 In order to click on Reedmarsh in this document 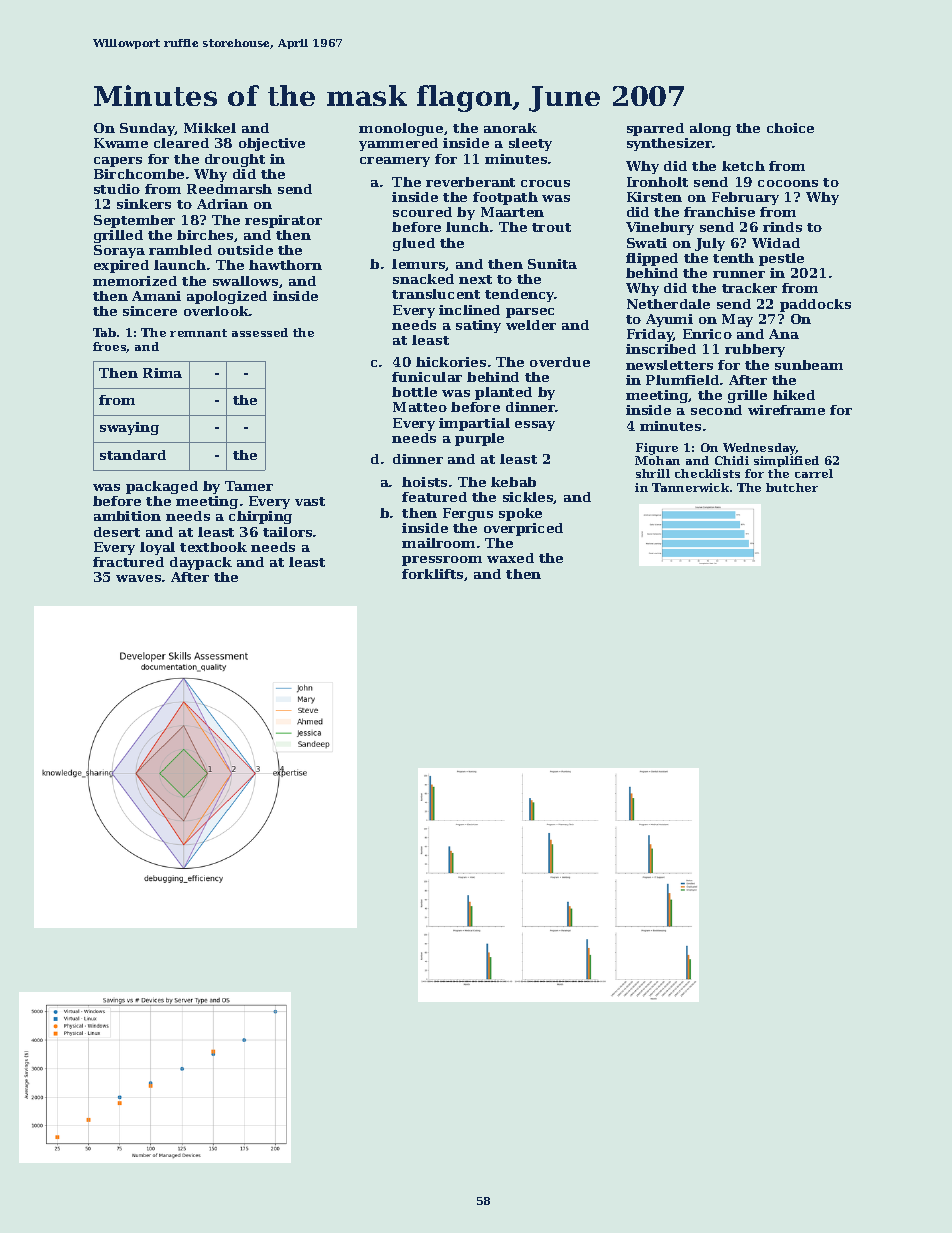, I will do `click(229, 189)`.
